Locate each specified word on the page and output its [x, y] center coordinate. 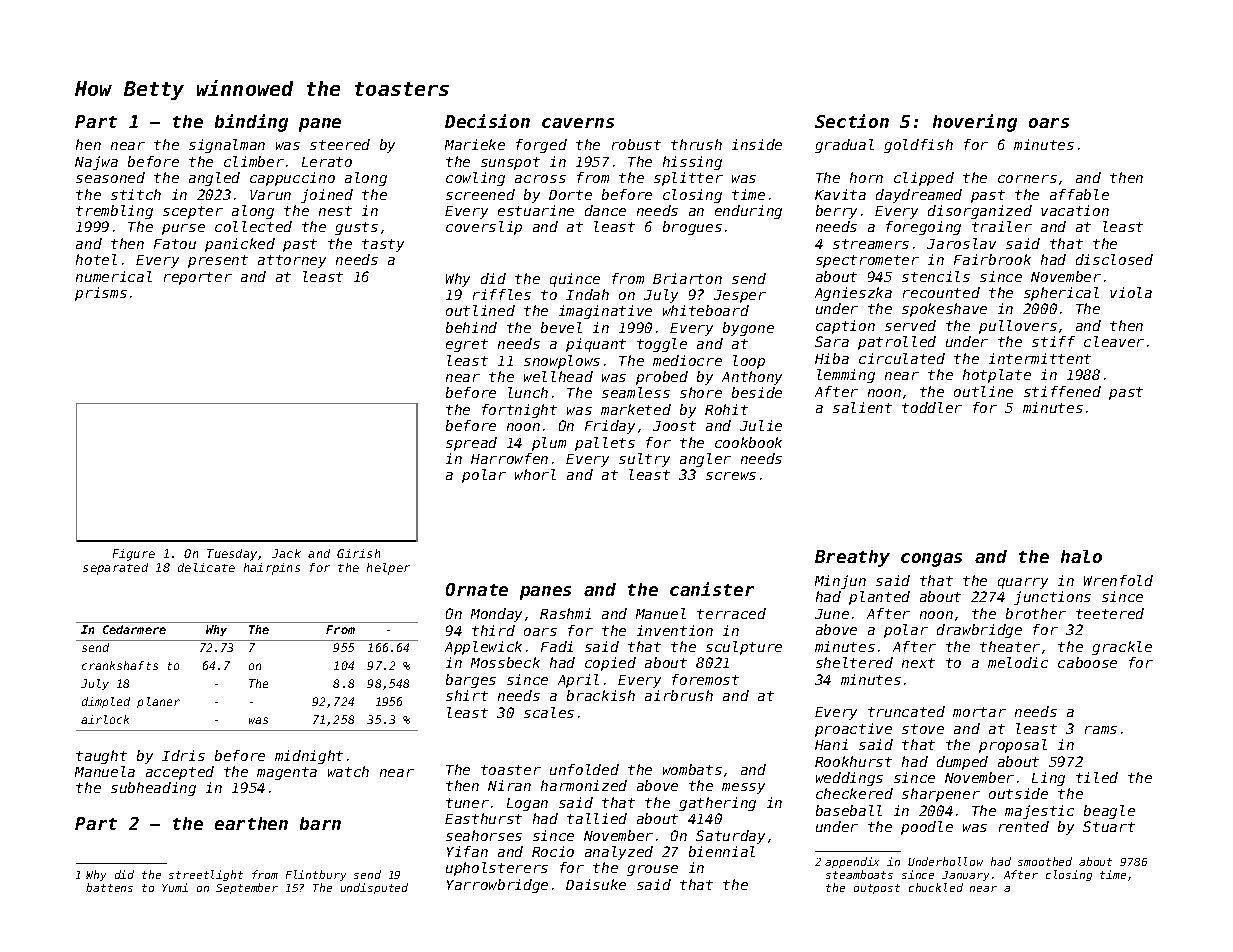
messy [743, 788]
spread [471, 444]
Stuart [1109, 826]
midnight [309, 757]
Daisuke [596, 884]
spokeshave [944, 310]
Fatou [175, 244]
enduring [748, 212]
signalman [227, 146]
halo [1081, 556]
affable [1079, 194]
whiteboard [706, 310]
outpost [877, 889]
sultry [644, 460]
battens [109, 887]
